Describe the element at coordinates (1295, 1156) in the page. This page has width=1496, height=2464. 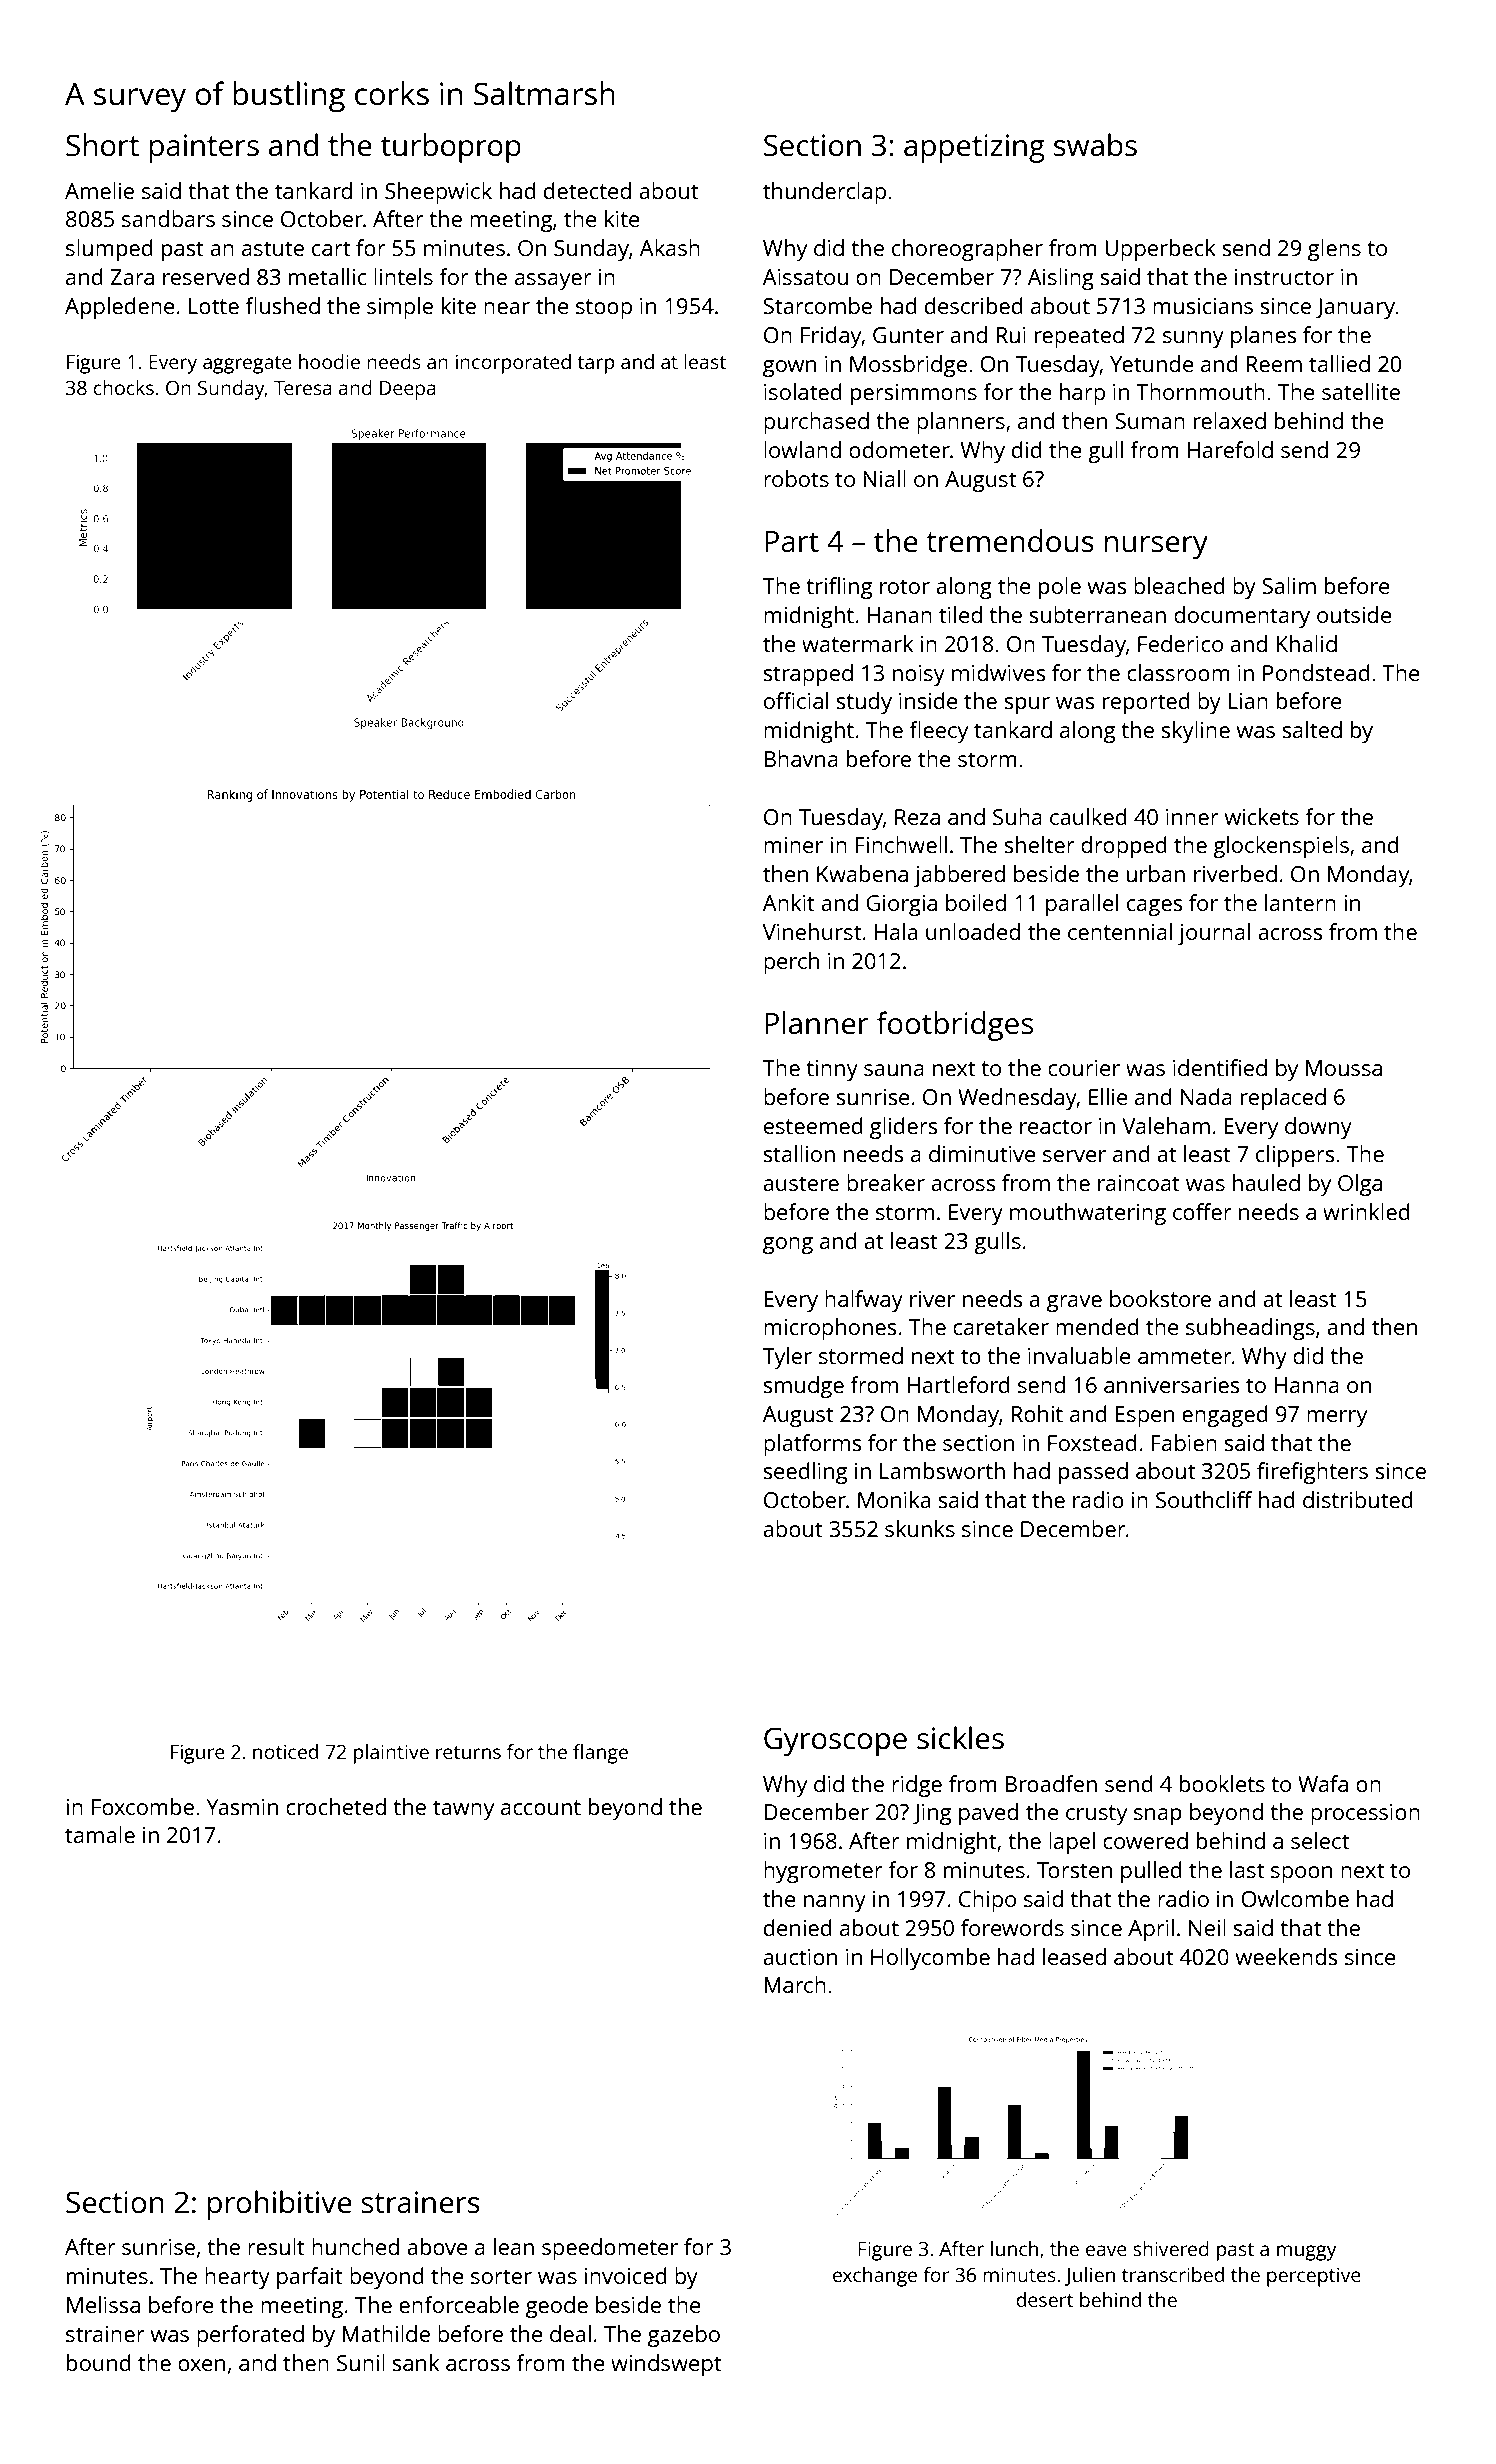
I see `clippers` at that location.
